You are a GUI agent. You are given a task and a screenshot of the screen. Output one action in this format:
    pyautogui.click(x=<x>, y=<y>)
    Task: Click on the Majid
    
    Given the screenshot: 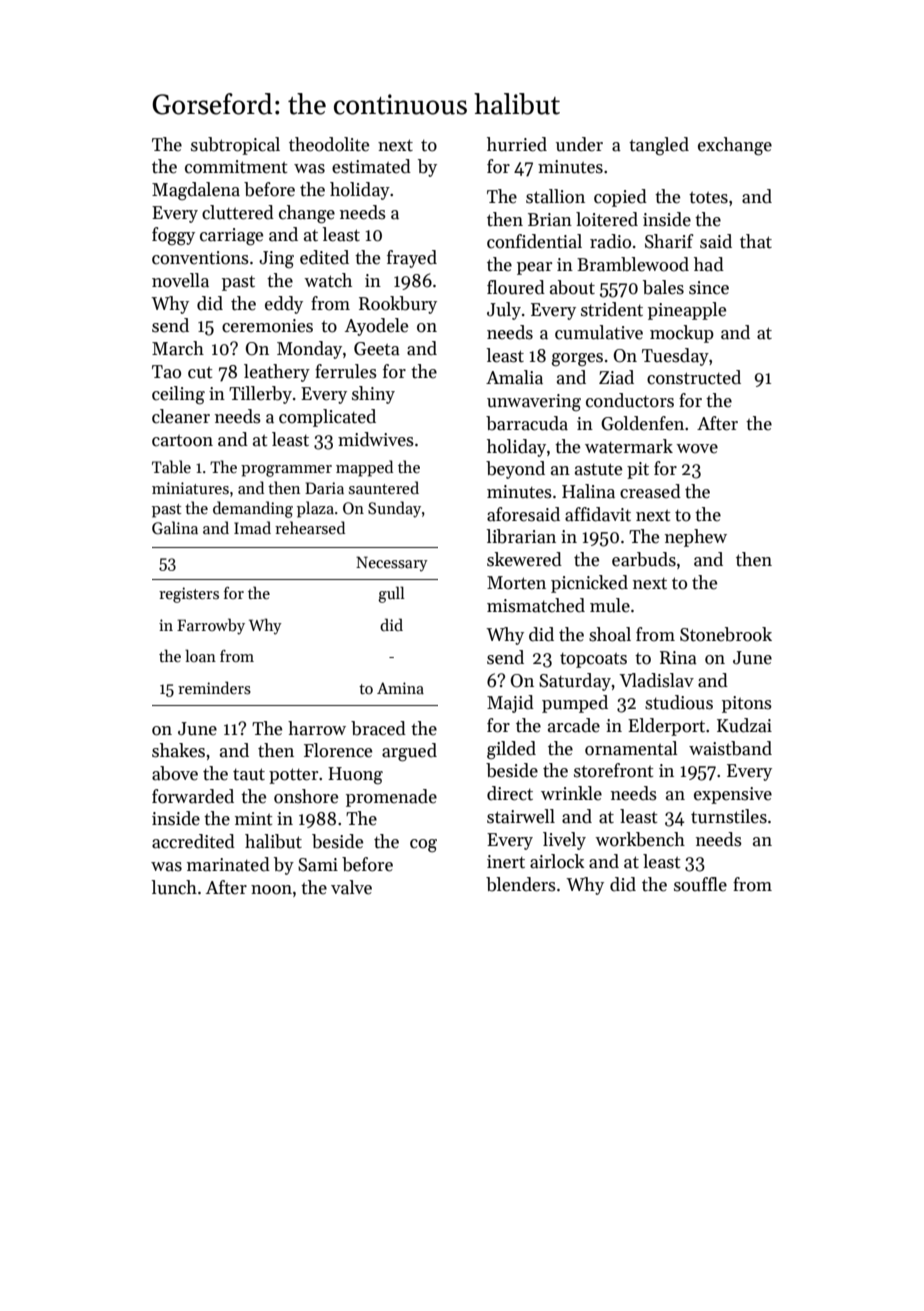 What is the action you would take?
    pyautogui.click(x=510, y=704)
